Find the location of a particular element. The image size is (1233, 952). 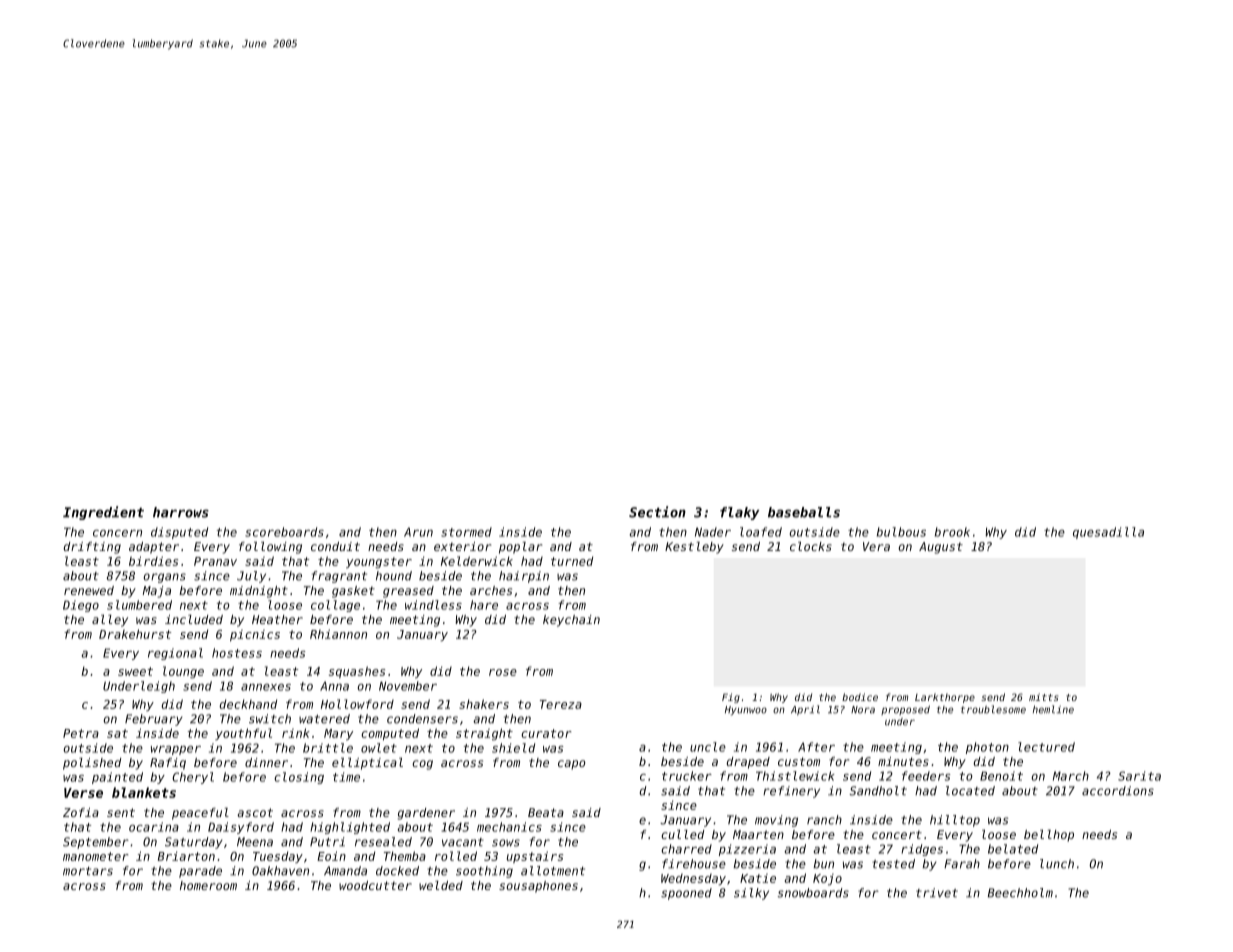

manometer is located at coordinates (96, 856).
